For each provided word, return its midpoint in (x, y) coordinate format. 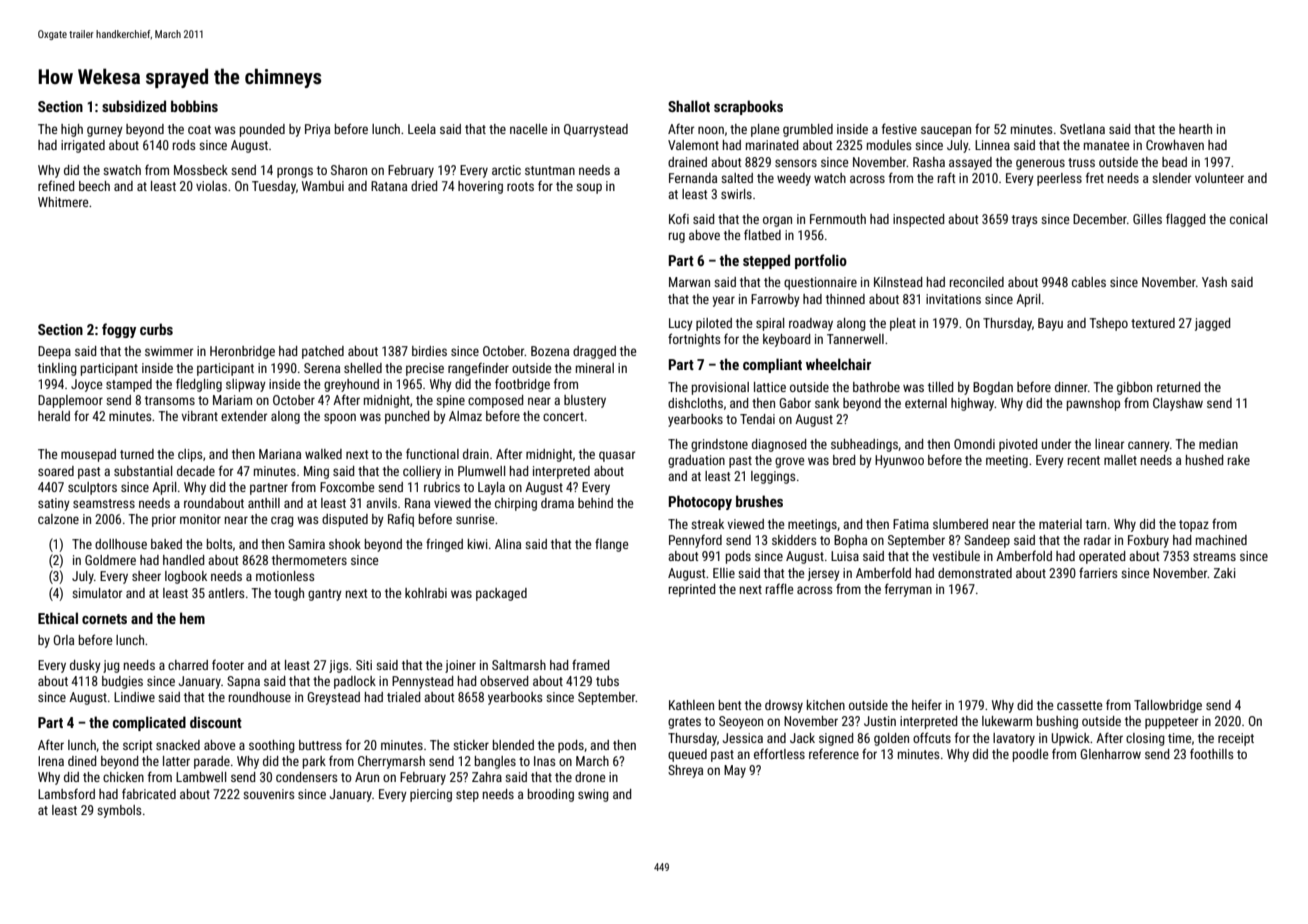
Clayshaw (1178, 404)
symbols (119, 811)
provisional (720, 388)
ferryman (908, 590)
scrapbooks (748, 107)
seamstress (104, 503)
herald (54, 416)
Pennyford (695, 541)
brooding (551, 795)
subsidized (134, 106)
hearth (1195, 129)
